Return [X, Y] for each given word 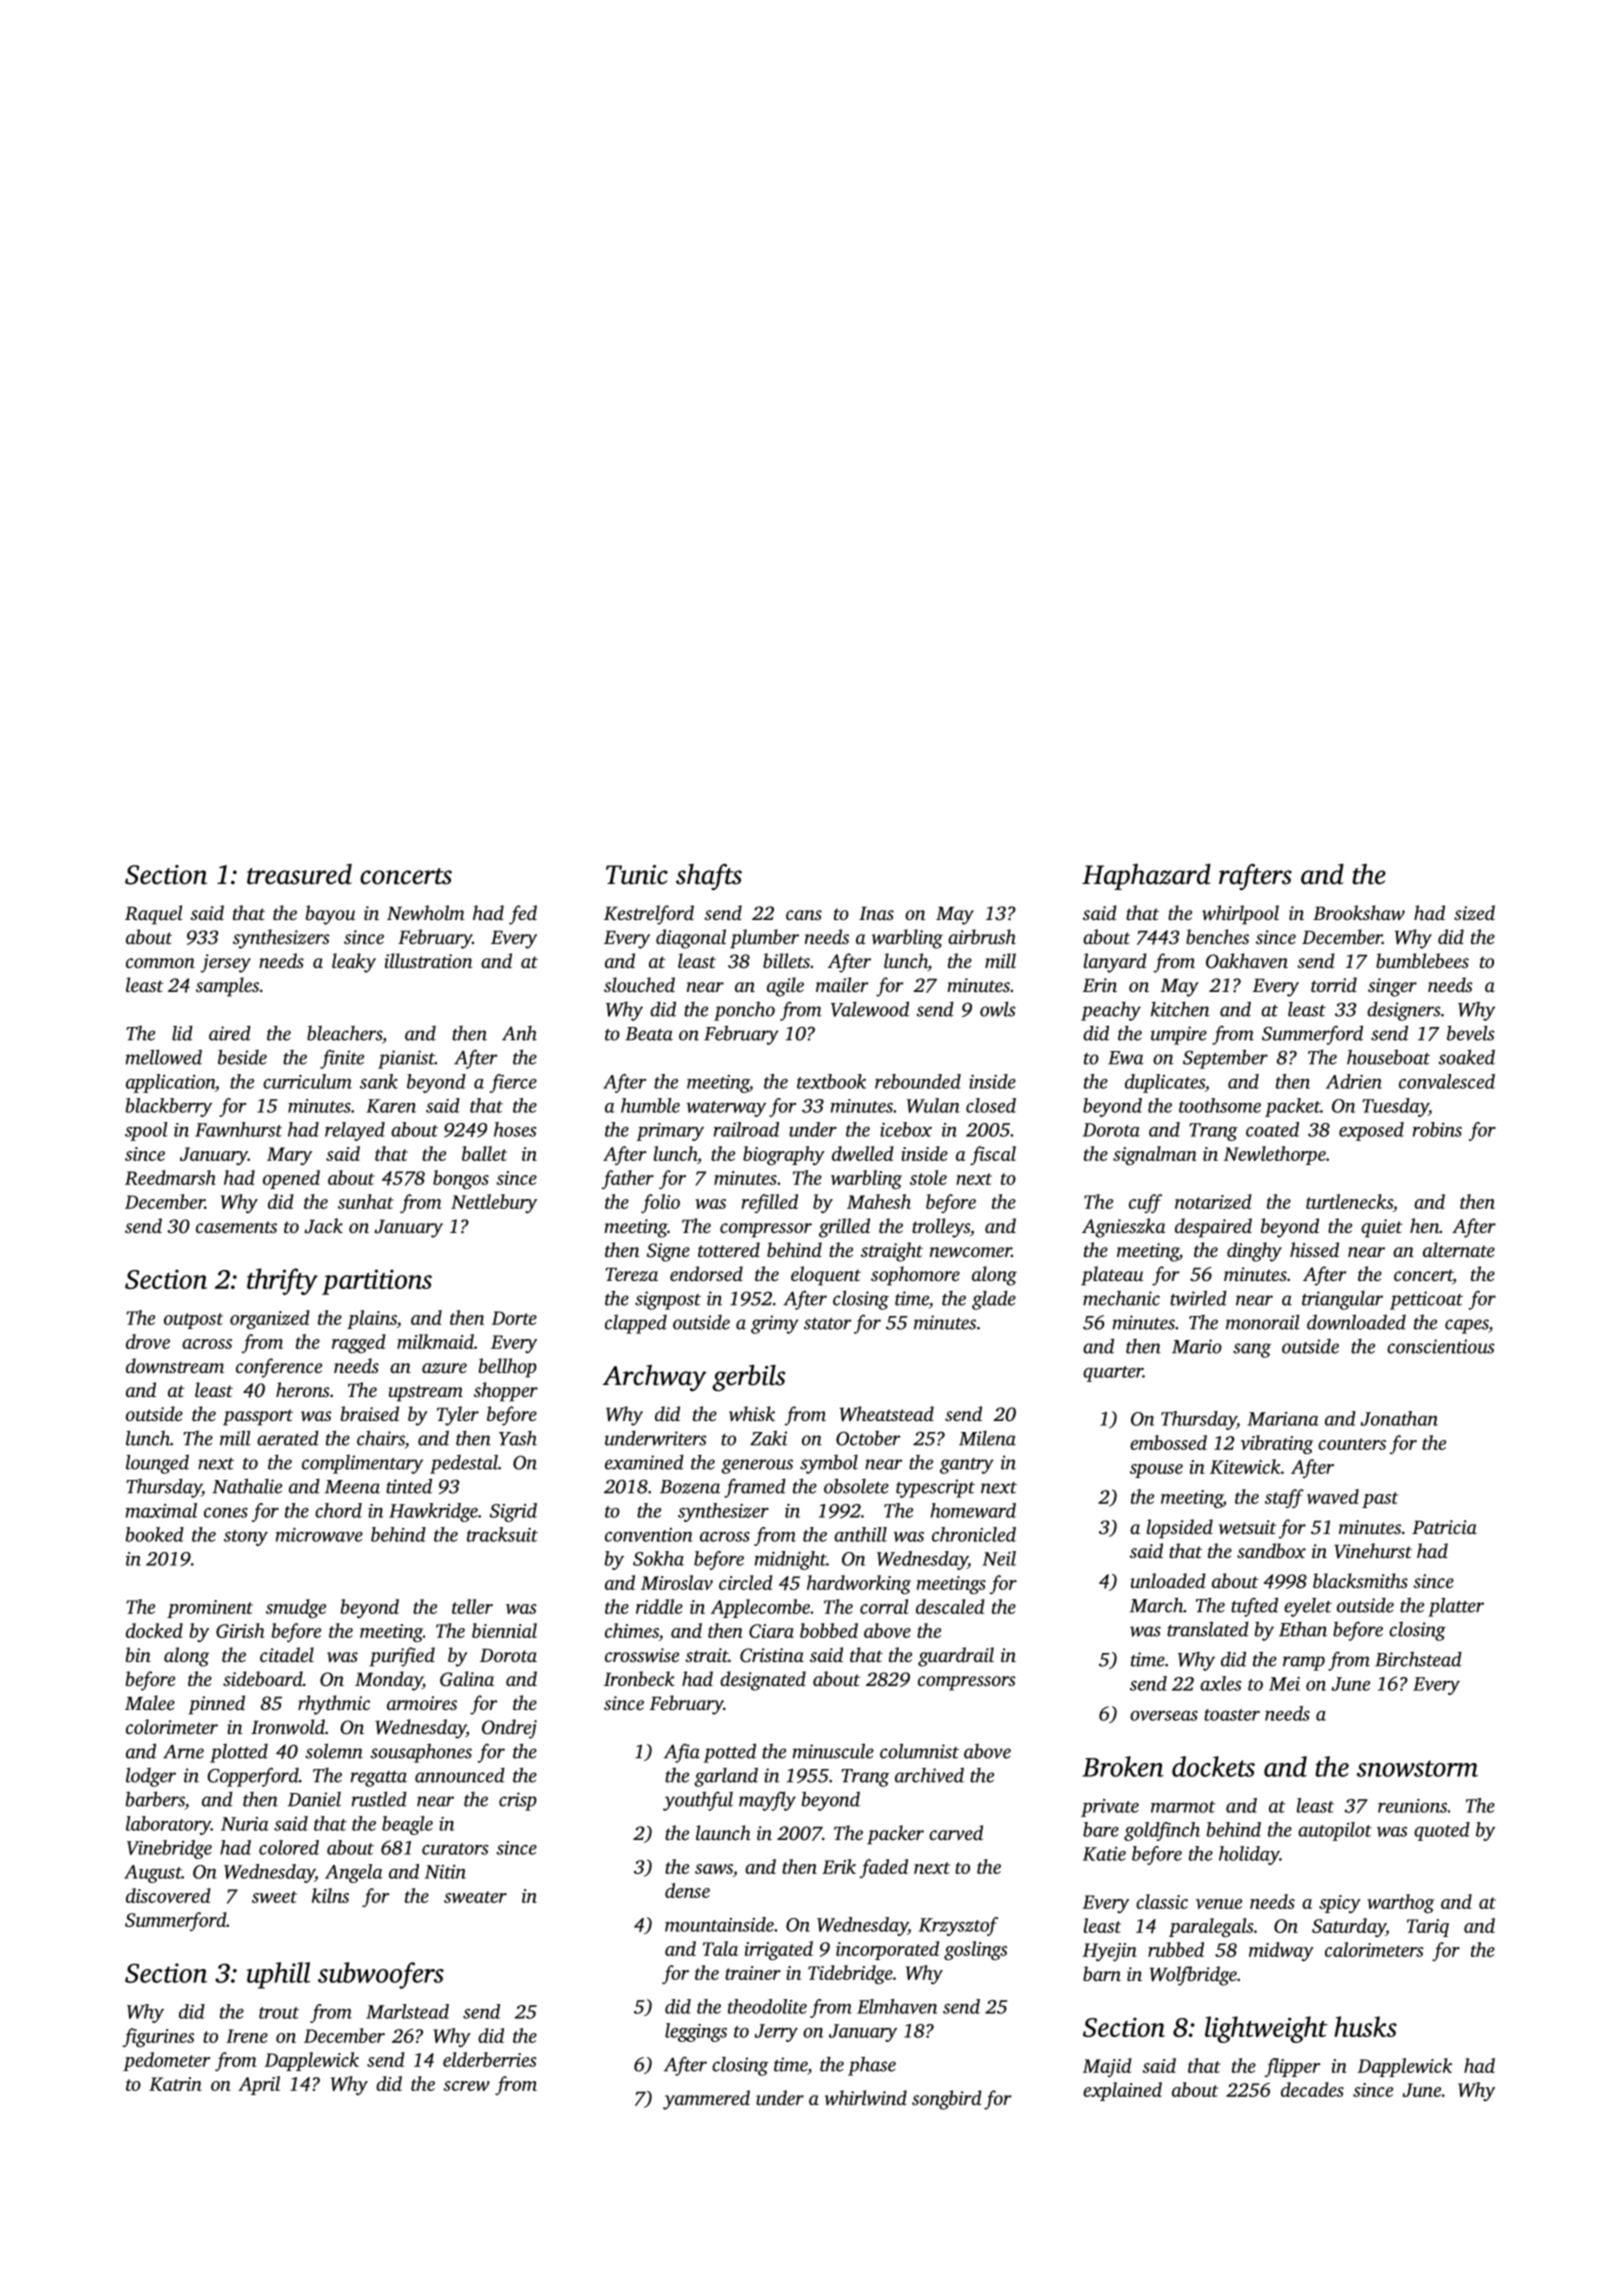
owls [998, 1009]
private [1110, 1808]
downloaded [1356, 1322]
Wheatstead [887, 1414]
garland [726, 1777]
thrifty [282, 1281]
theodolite [767, 2006]
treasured [299, 874]
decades [1312, 2089]
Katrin [175, 2084]
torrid [1334, 984]
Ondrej [509, 1729]
